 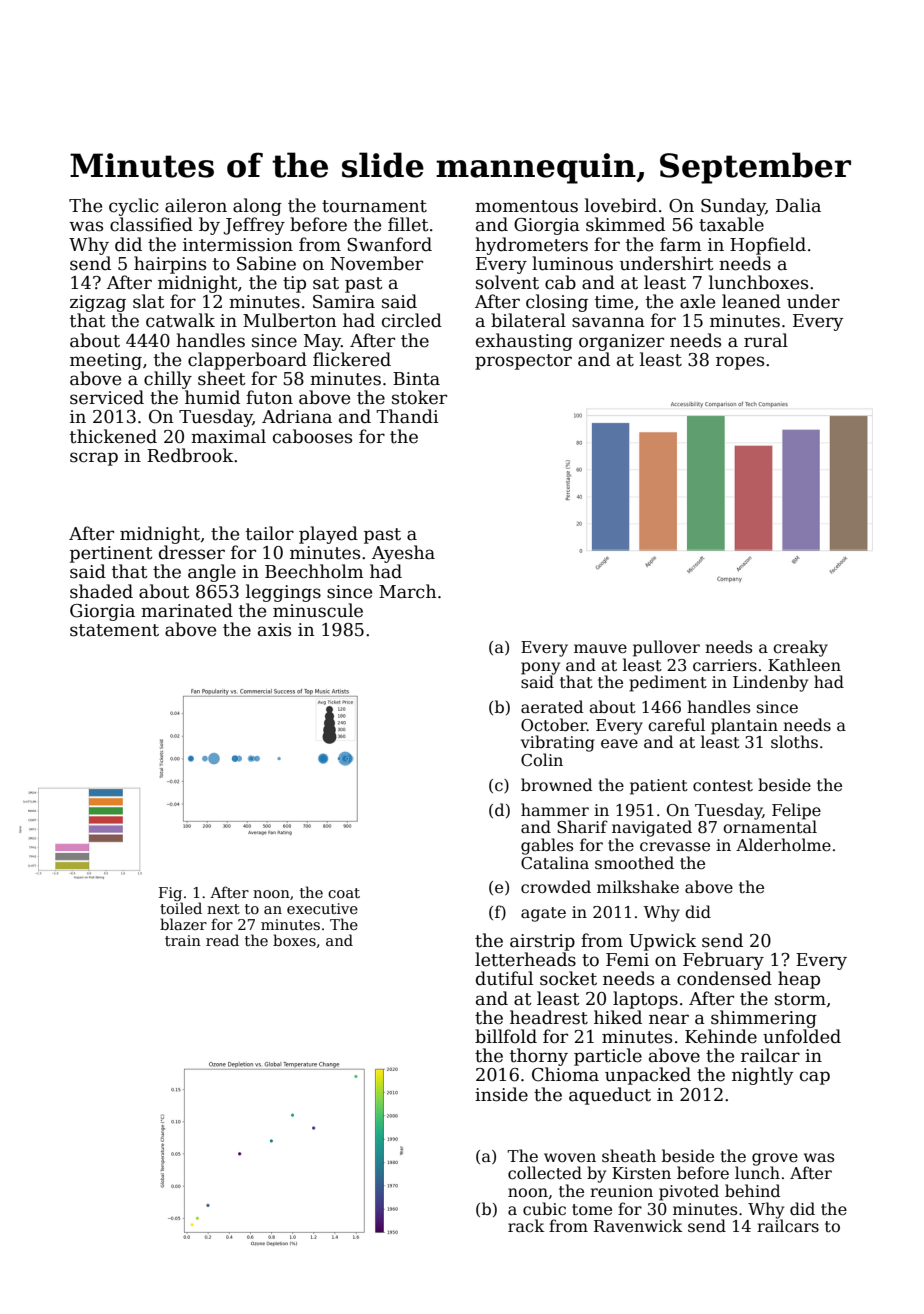 What do you see at coordinates (621, 205) in the screenshot?
I see `lovebird` at bounding box center [621, 205].
